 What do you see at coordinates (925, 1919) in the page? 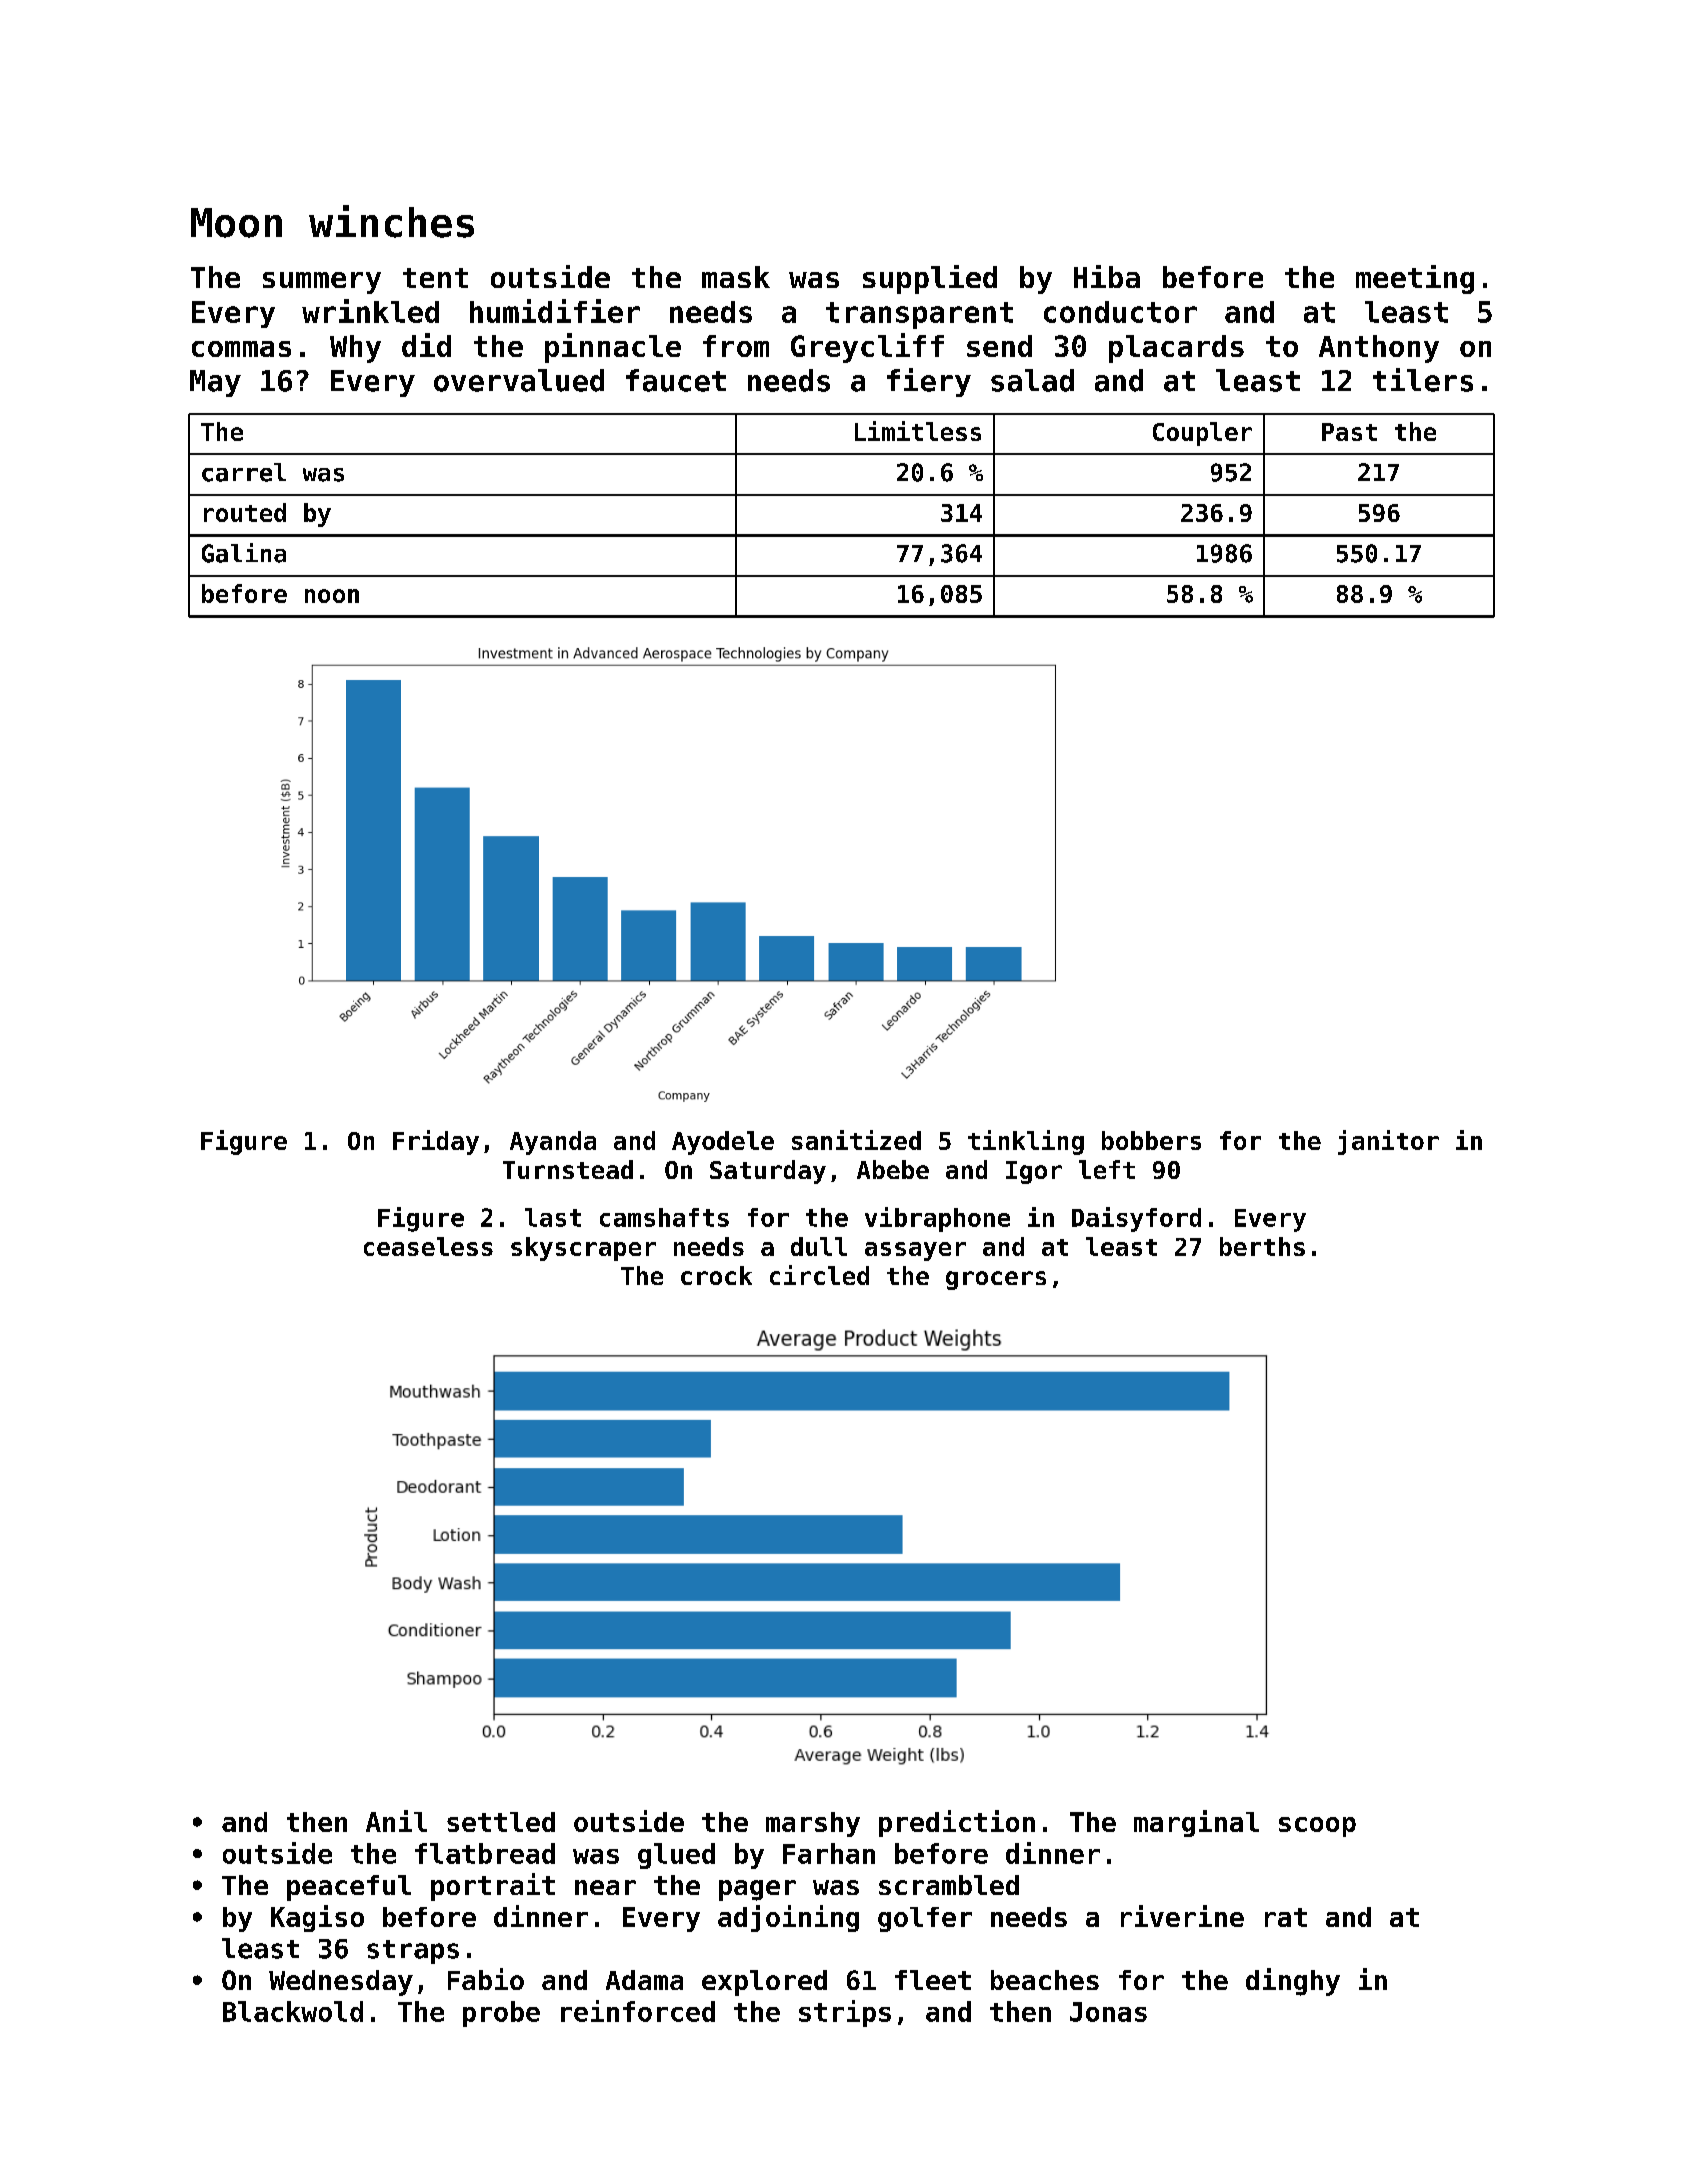
I see `golfer` at bounding box center [925, 1919].
